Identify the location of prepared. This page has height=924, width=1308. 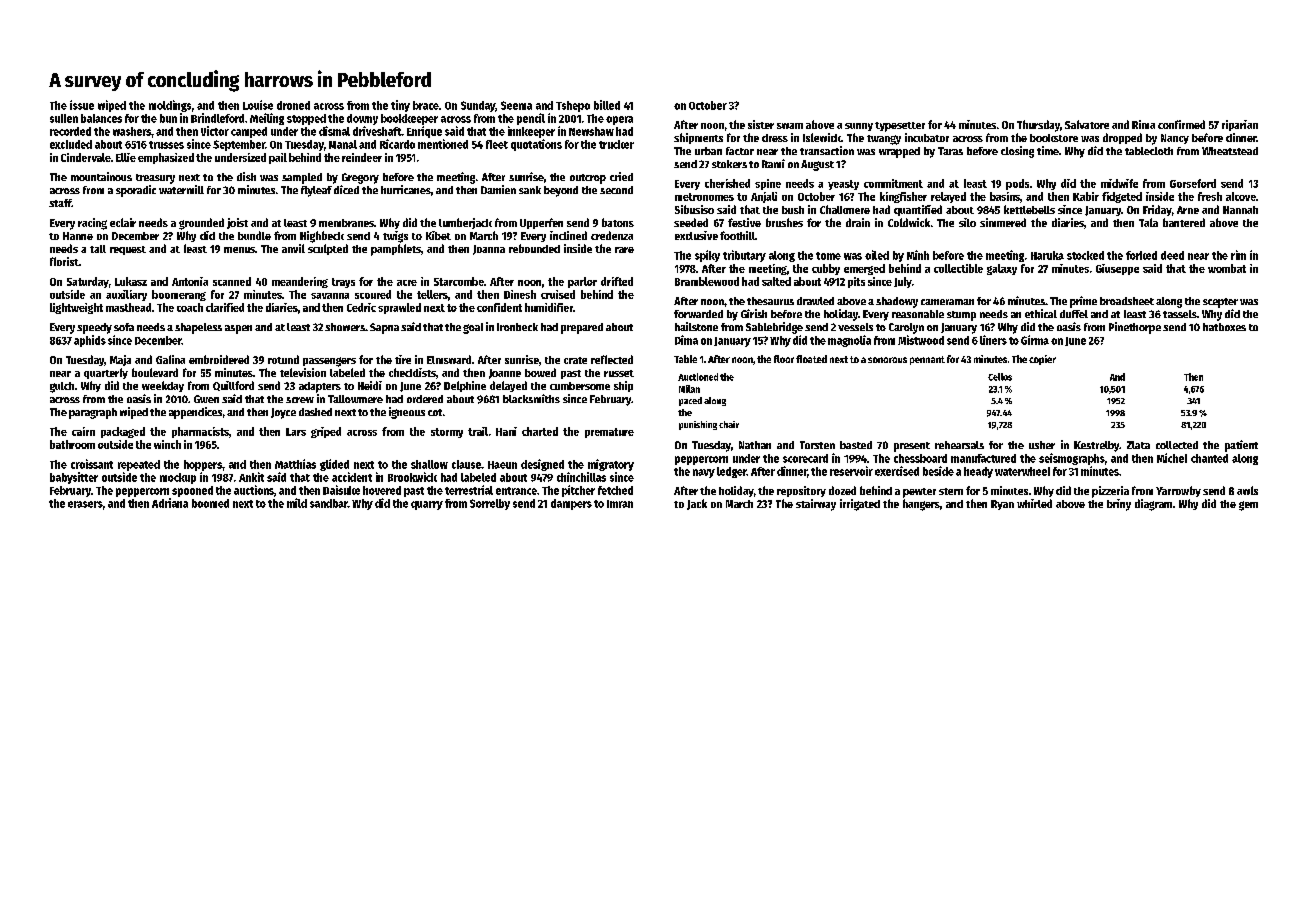
(582, 328).
